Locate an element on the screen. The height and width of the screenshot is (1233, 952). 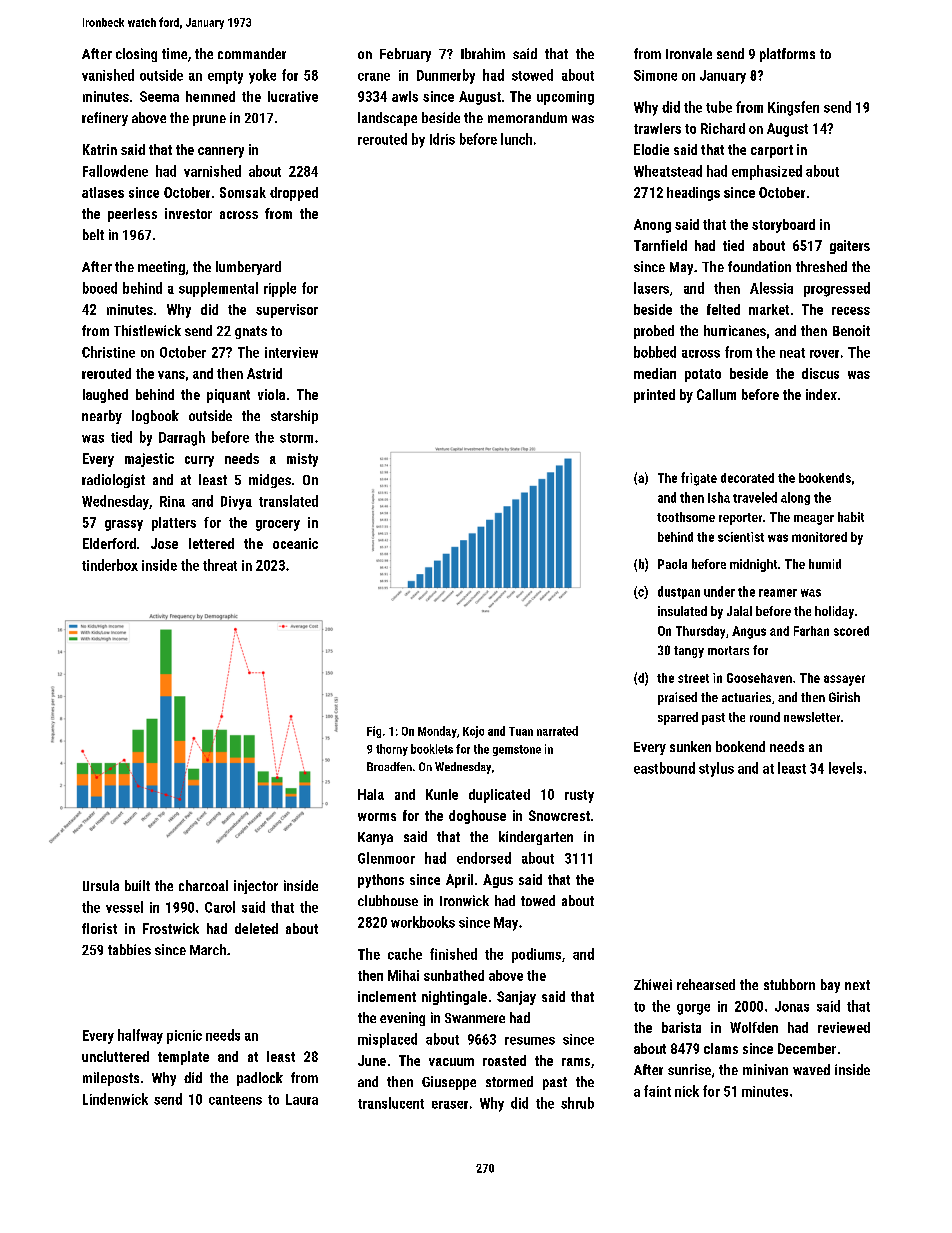
platforms is located at coordinates (787, 55).
